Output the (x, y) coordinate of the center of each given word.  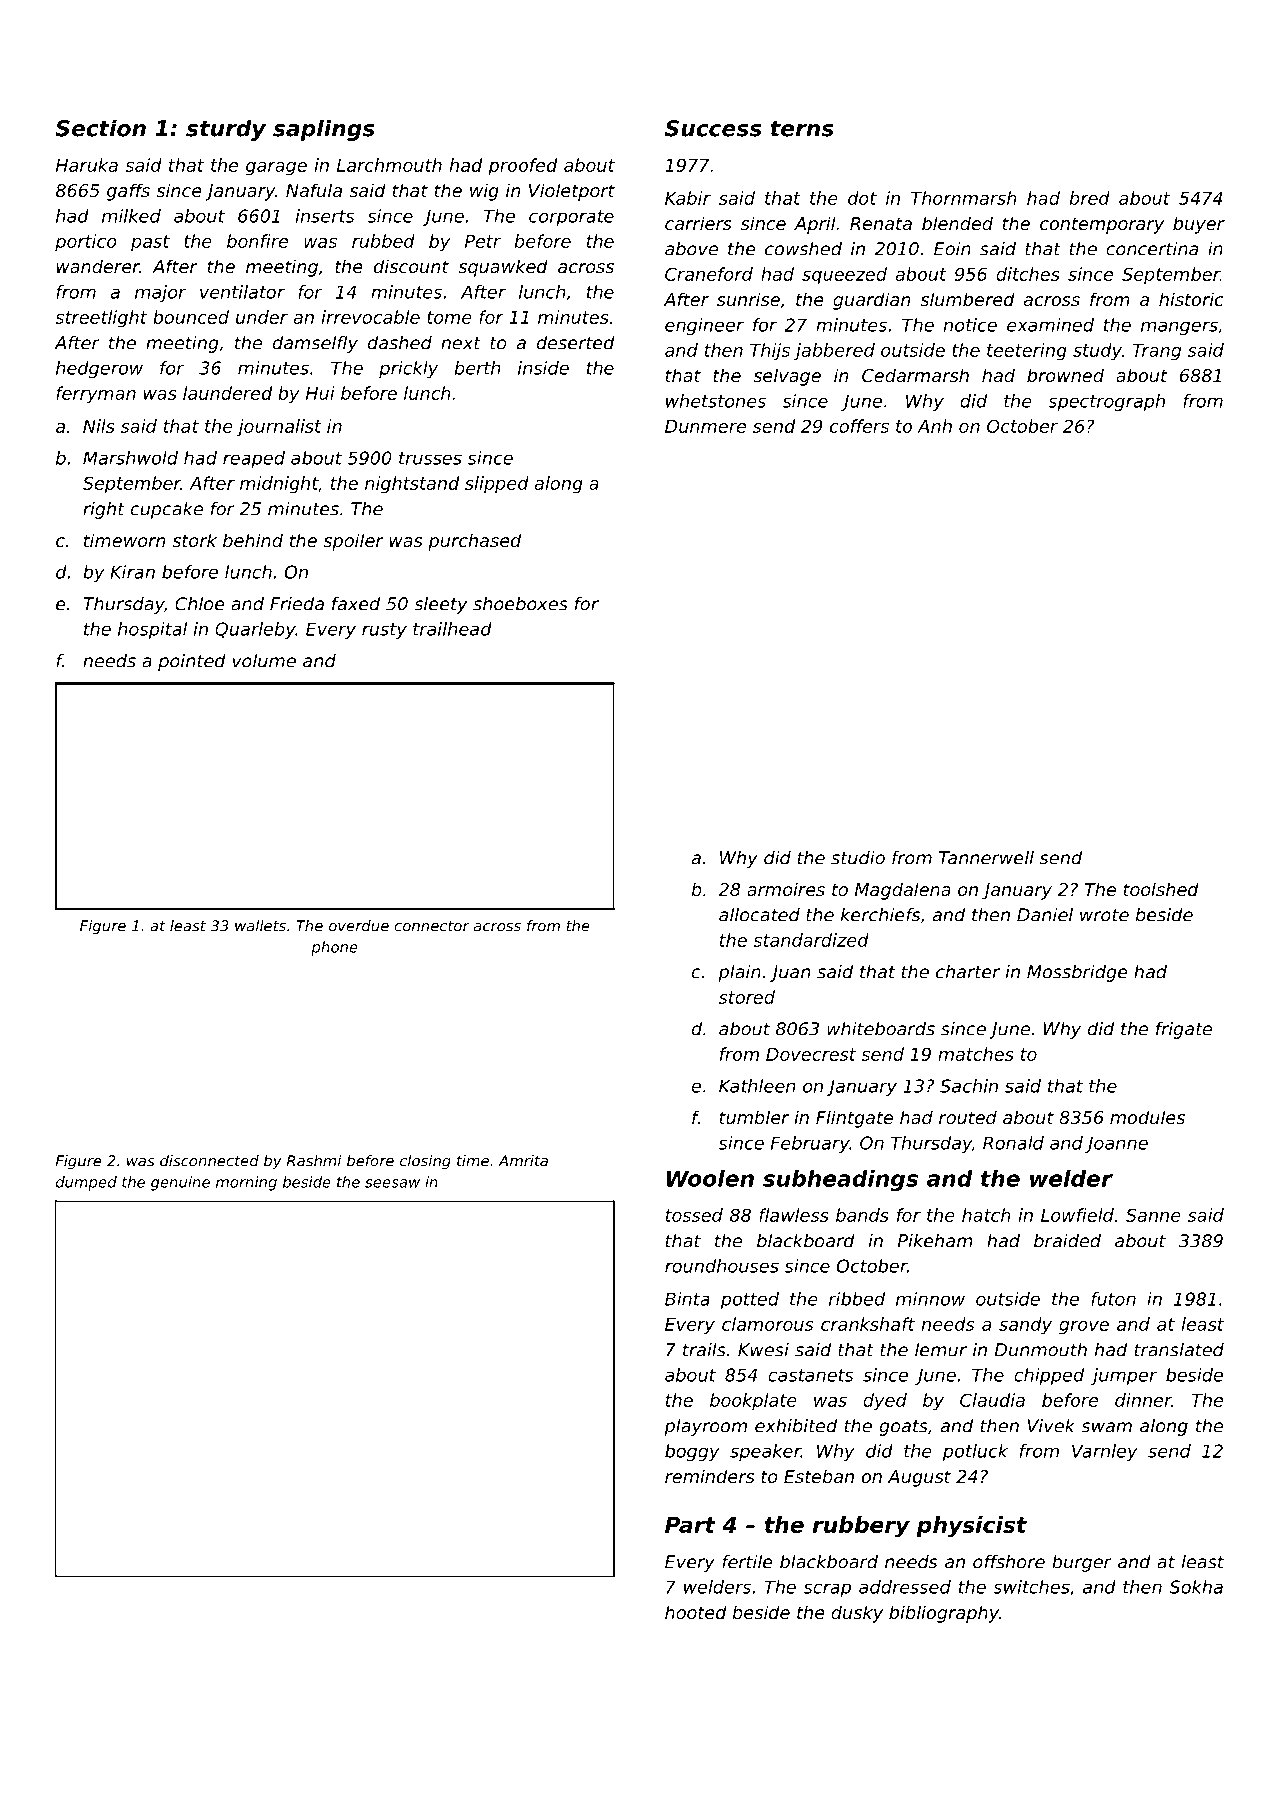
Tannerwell (986, 858)
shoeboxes (520, 604)
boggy (692, 1452)
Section (100, 128)
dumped (86, 1183)
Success (713, 128)
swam (1106, 1427)
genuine (180, 1183)
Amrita (523, 1161)
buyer (1199, 225)
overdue (359, 926)
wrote (1104, 915)
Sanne (1153, 1215)
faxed (356, 604)
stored (747, 997)
